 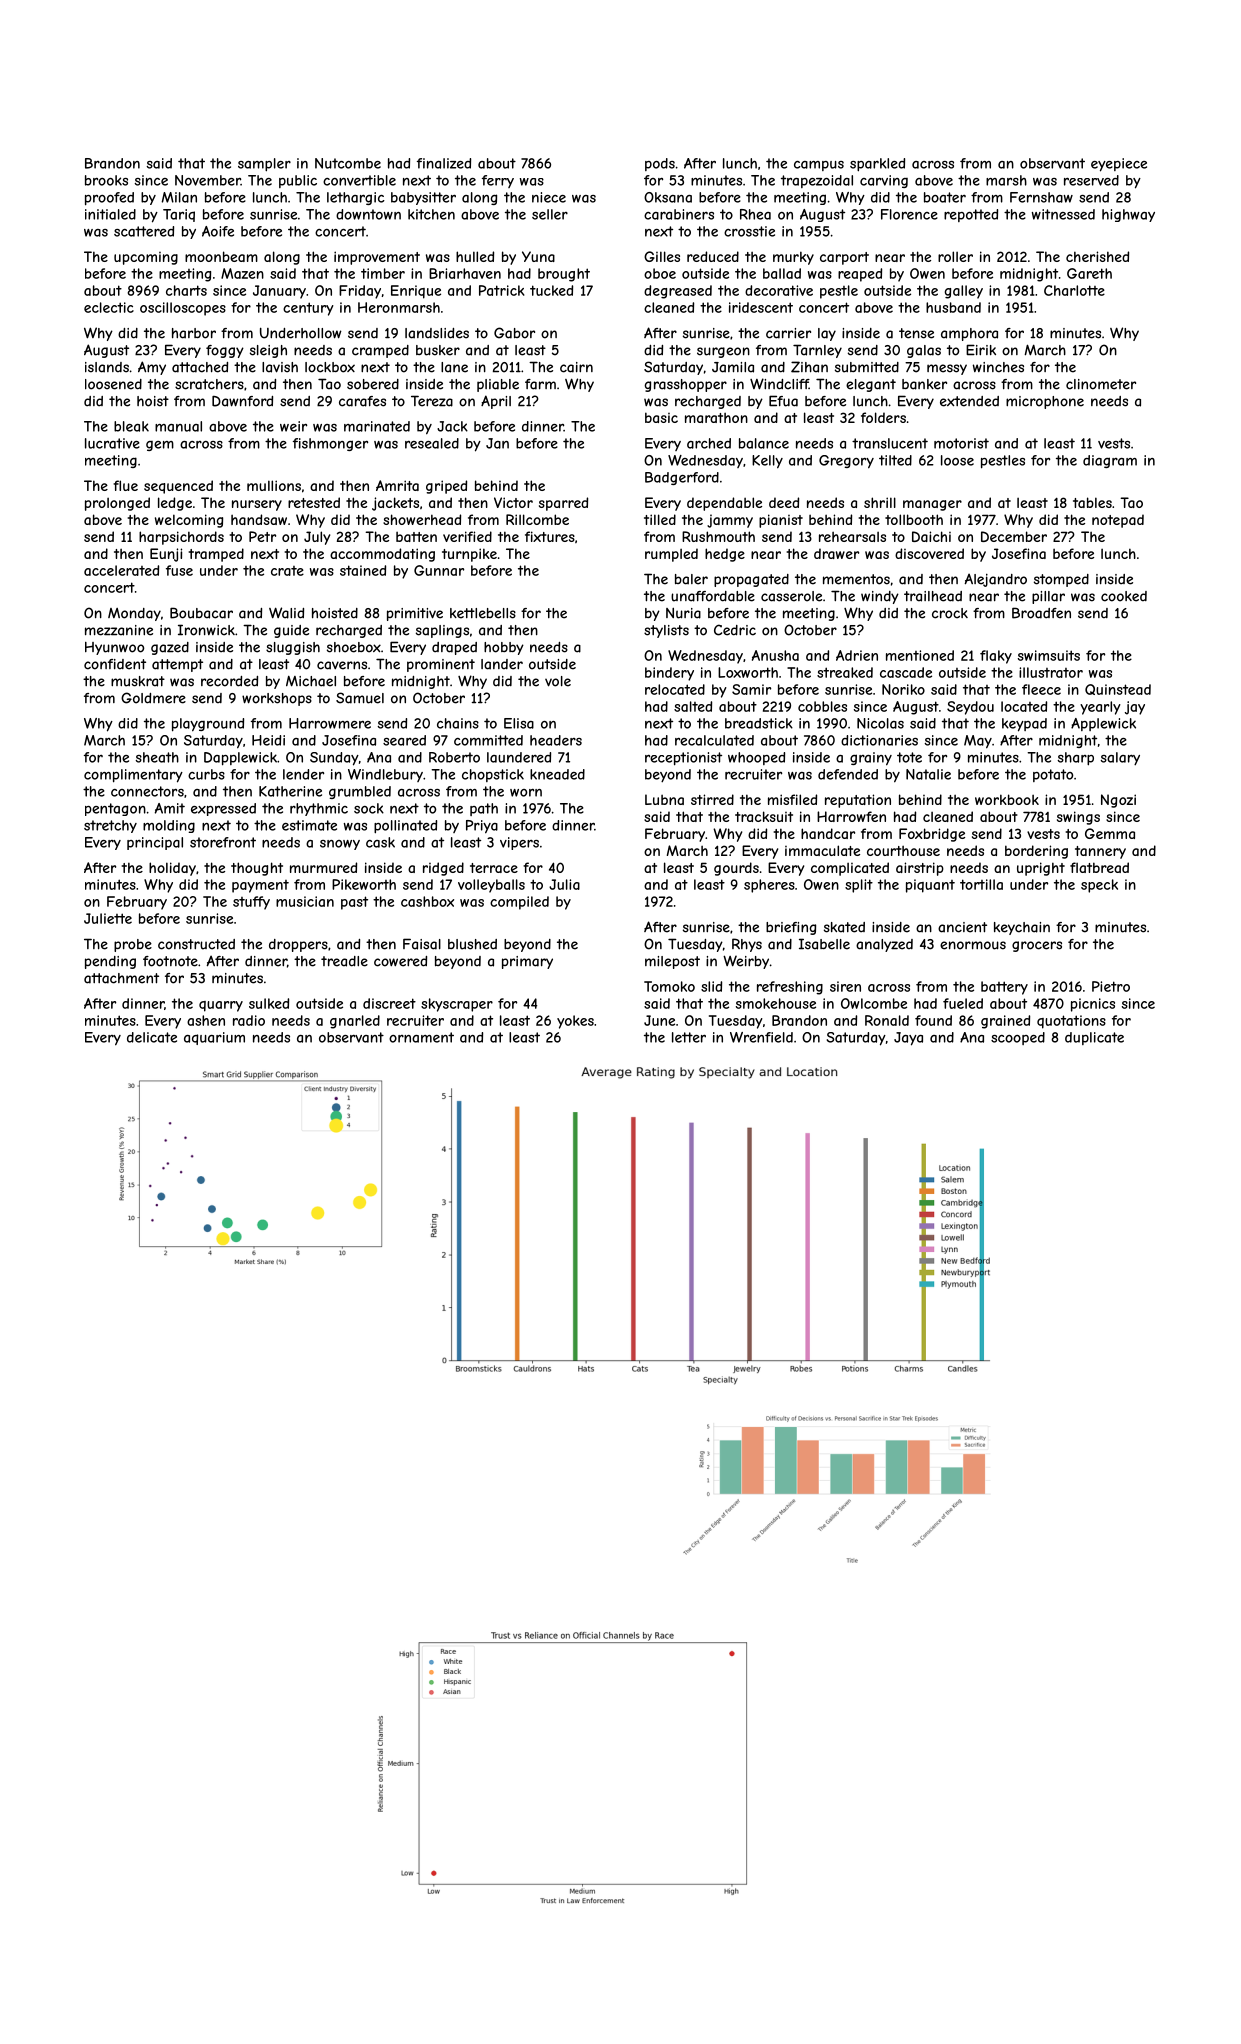 I want to click on Mazen, so click(x=242, y=273).
